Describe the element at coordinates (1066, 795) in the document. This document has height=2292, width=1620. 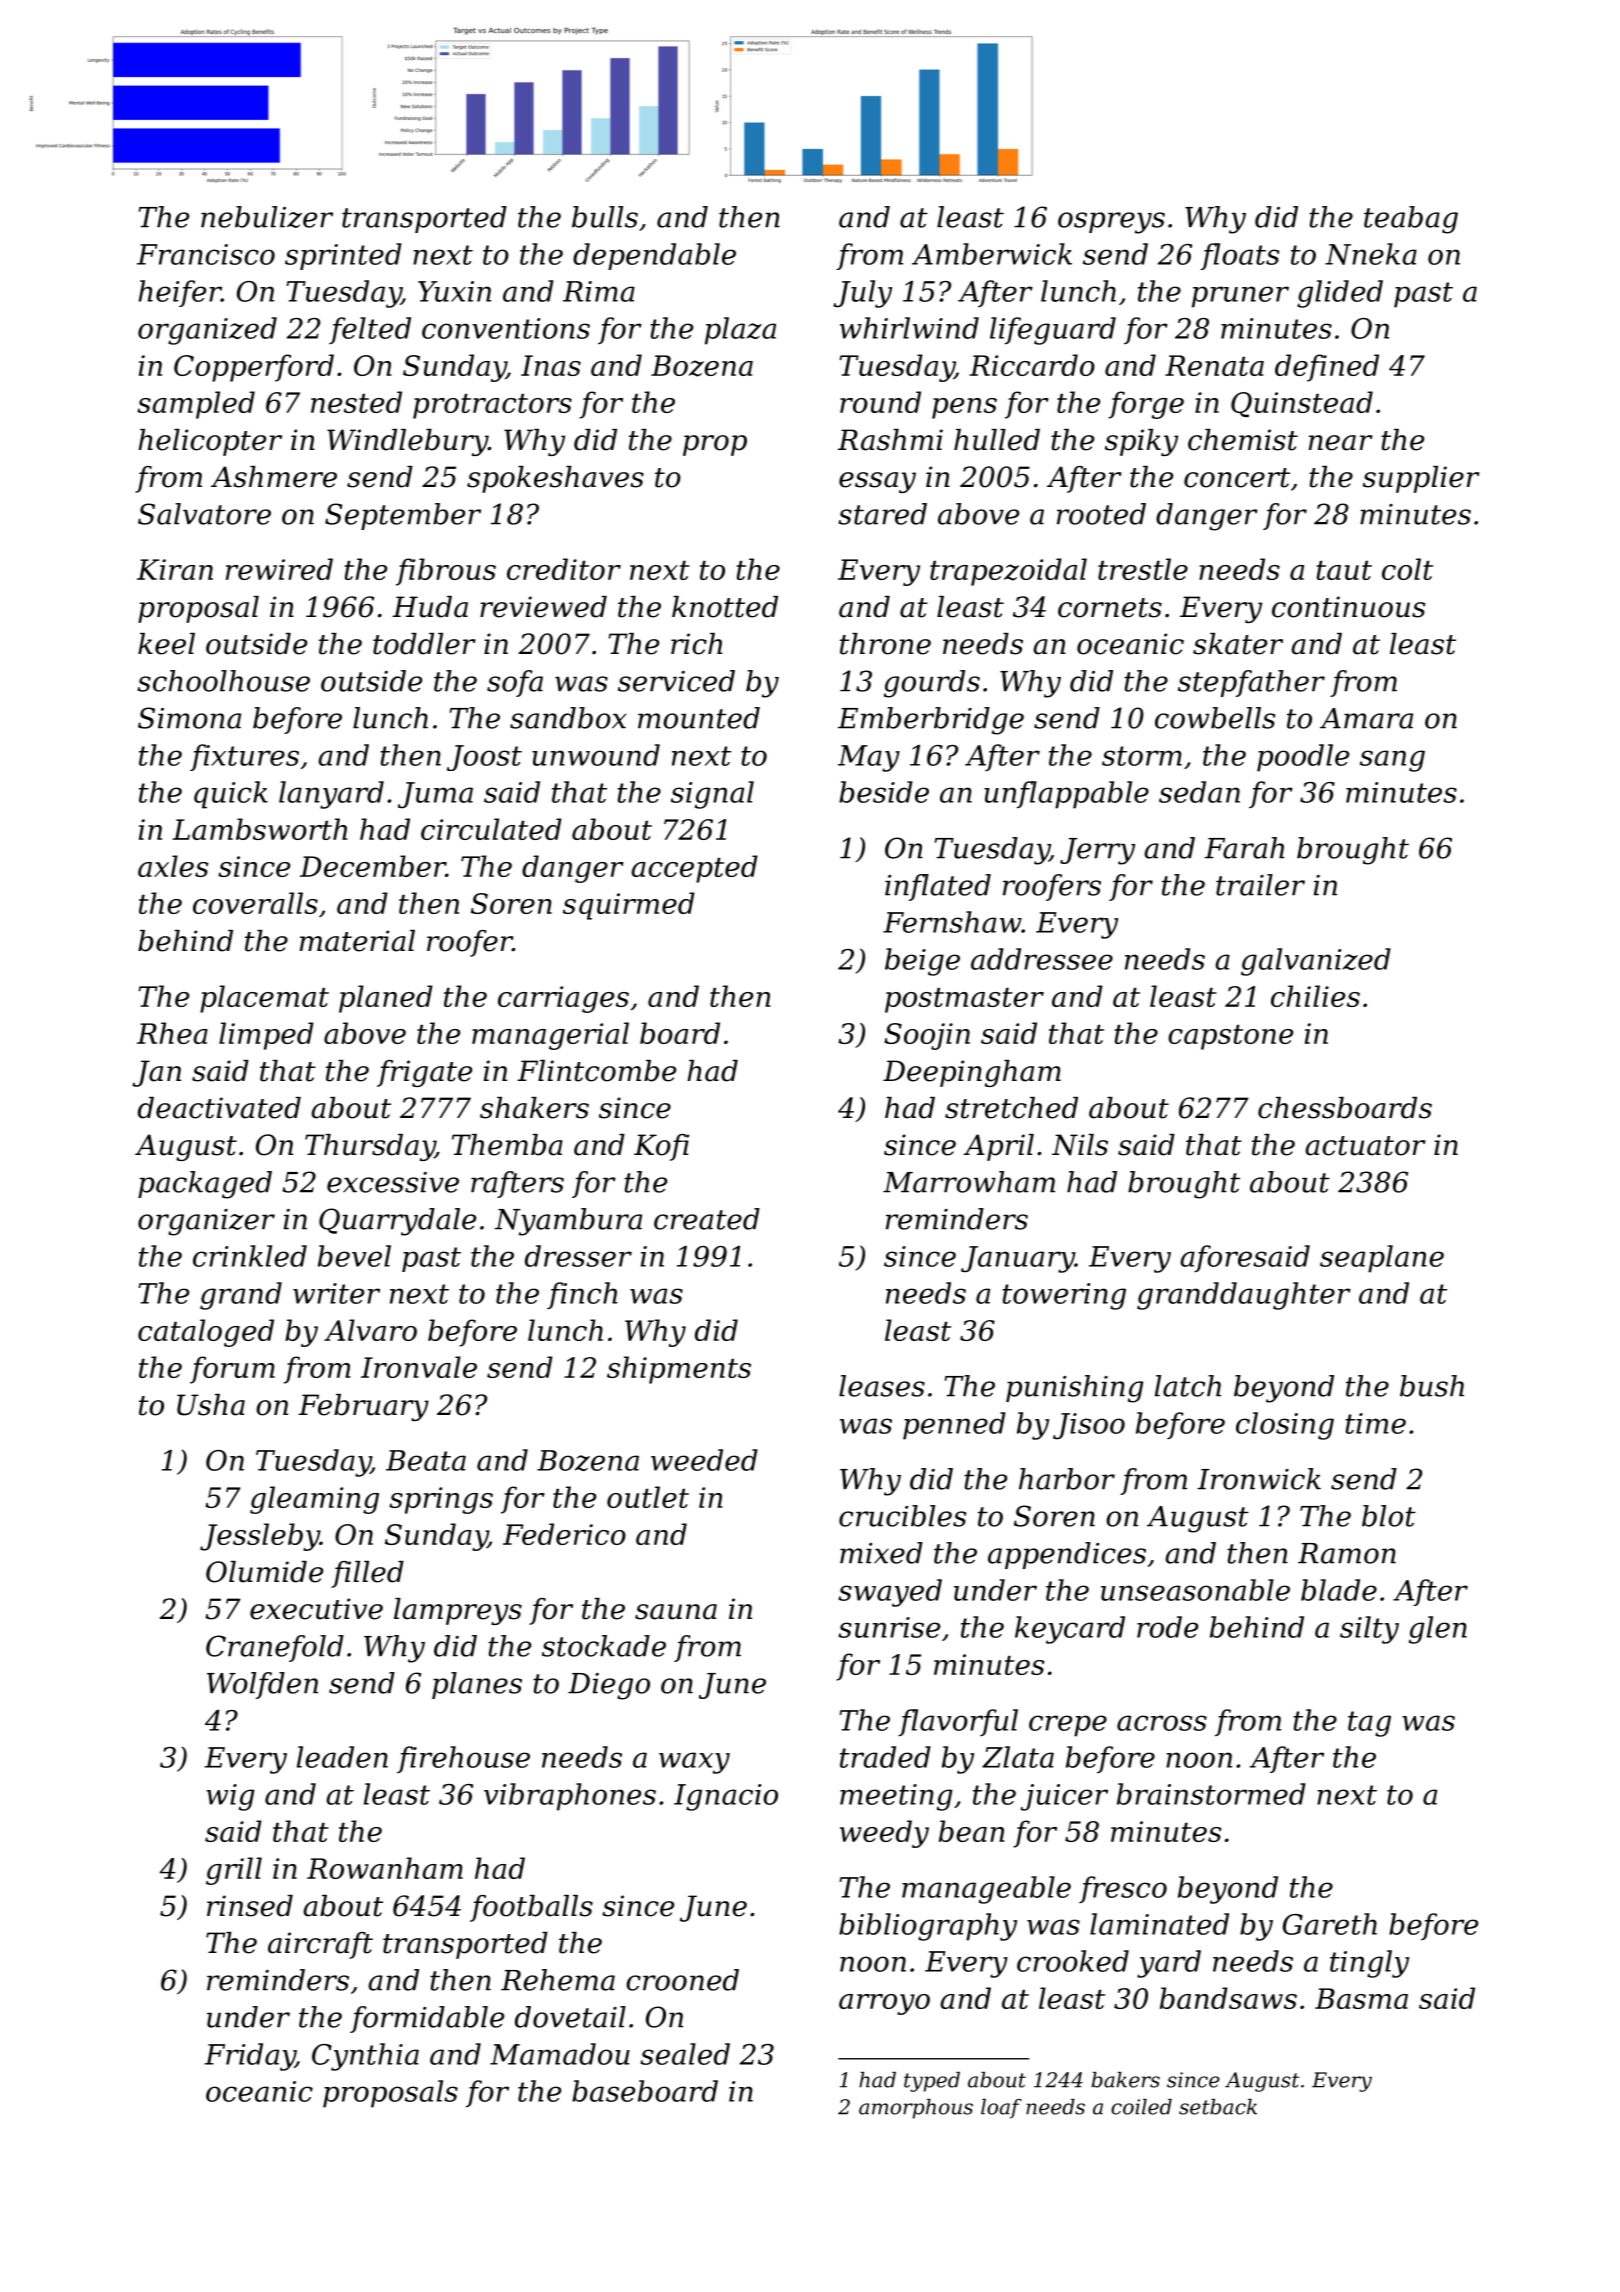
I see `unflappable` at that location.
